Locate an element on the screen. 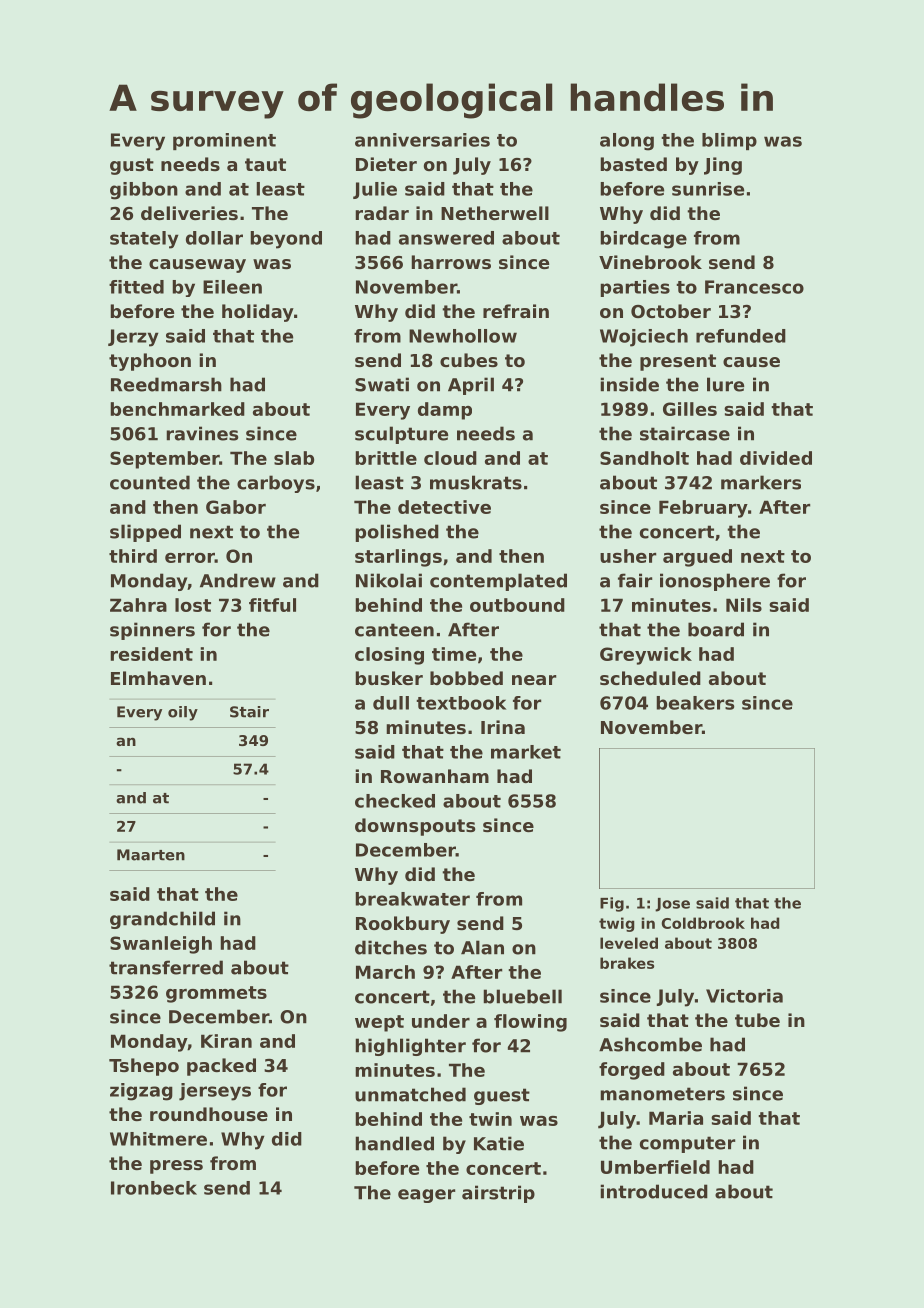  along is located at coordinates (627, 142).
